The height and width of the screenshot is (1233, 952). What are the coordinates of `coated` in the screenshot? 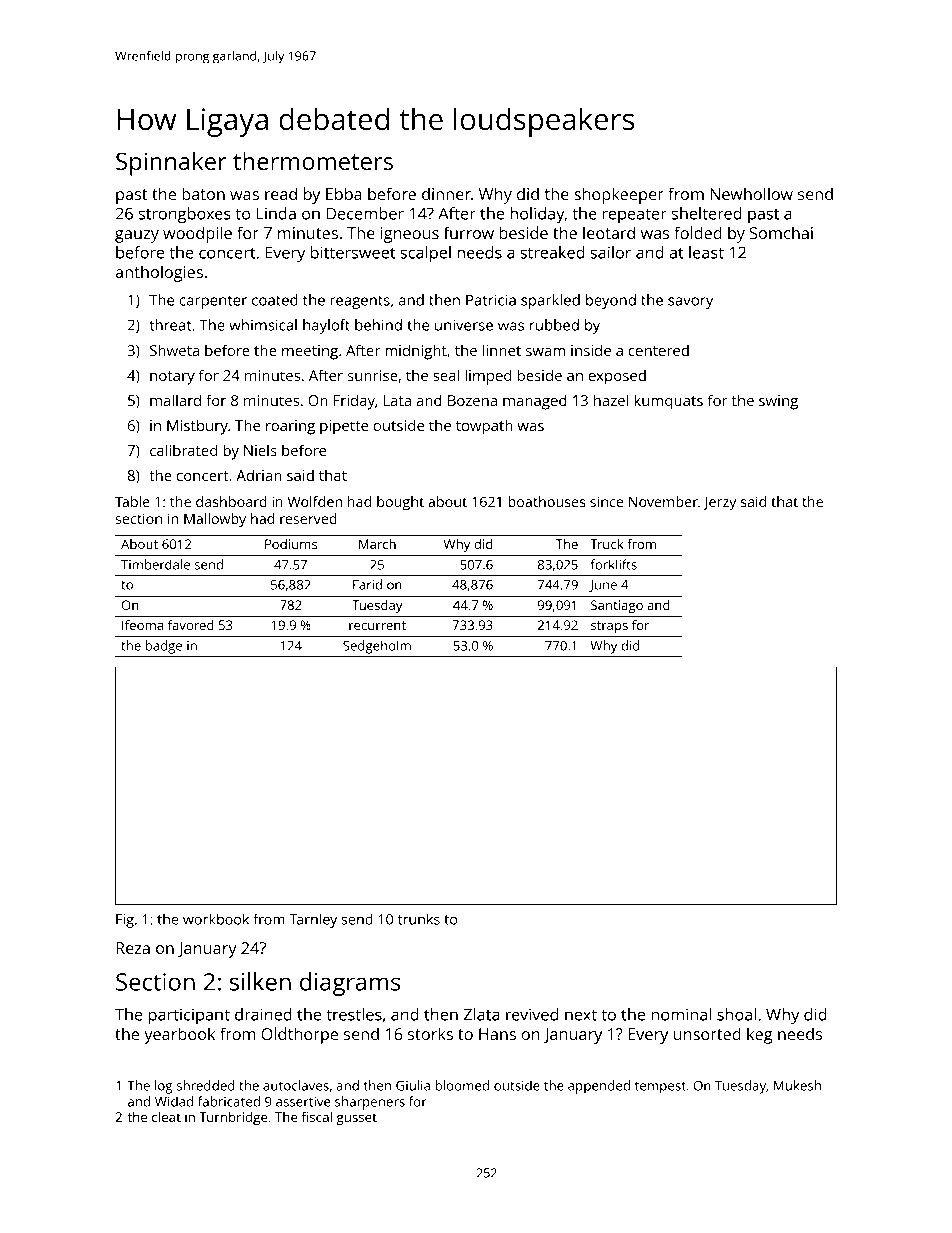 It's located at (275, 300).
